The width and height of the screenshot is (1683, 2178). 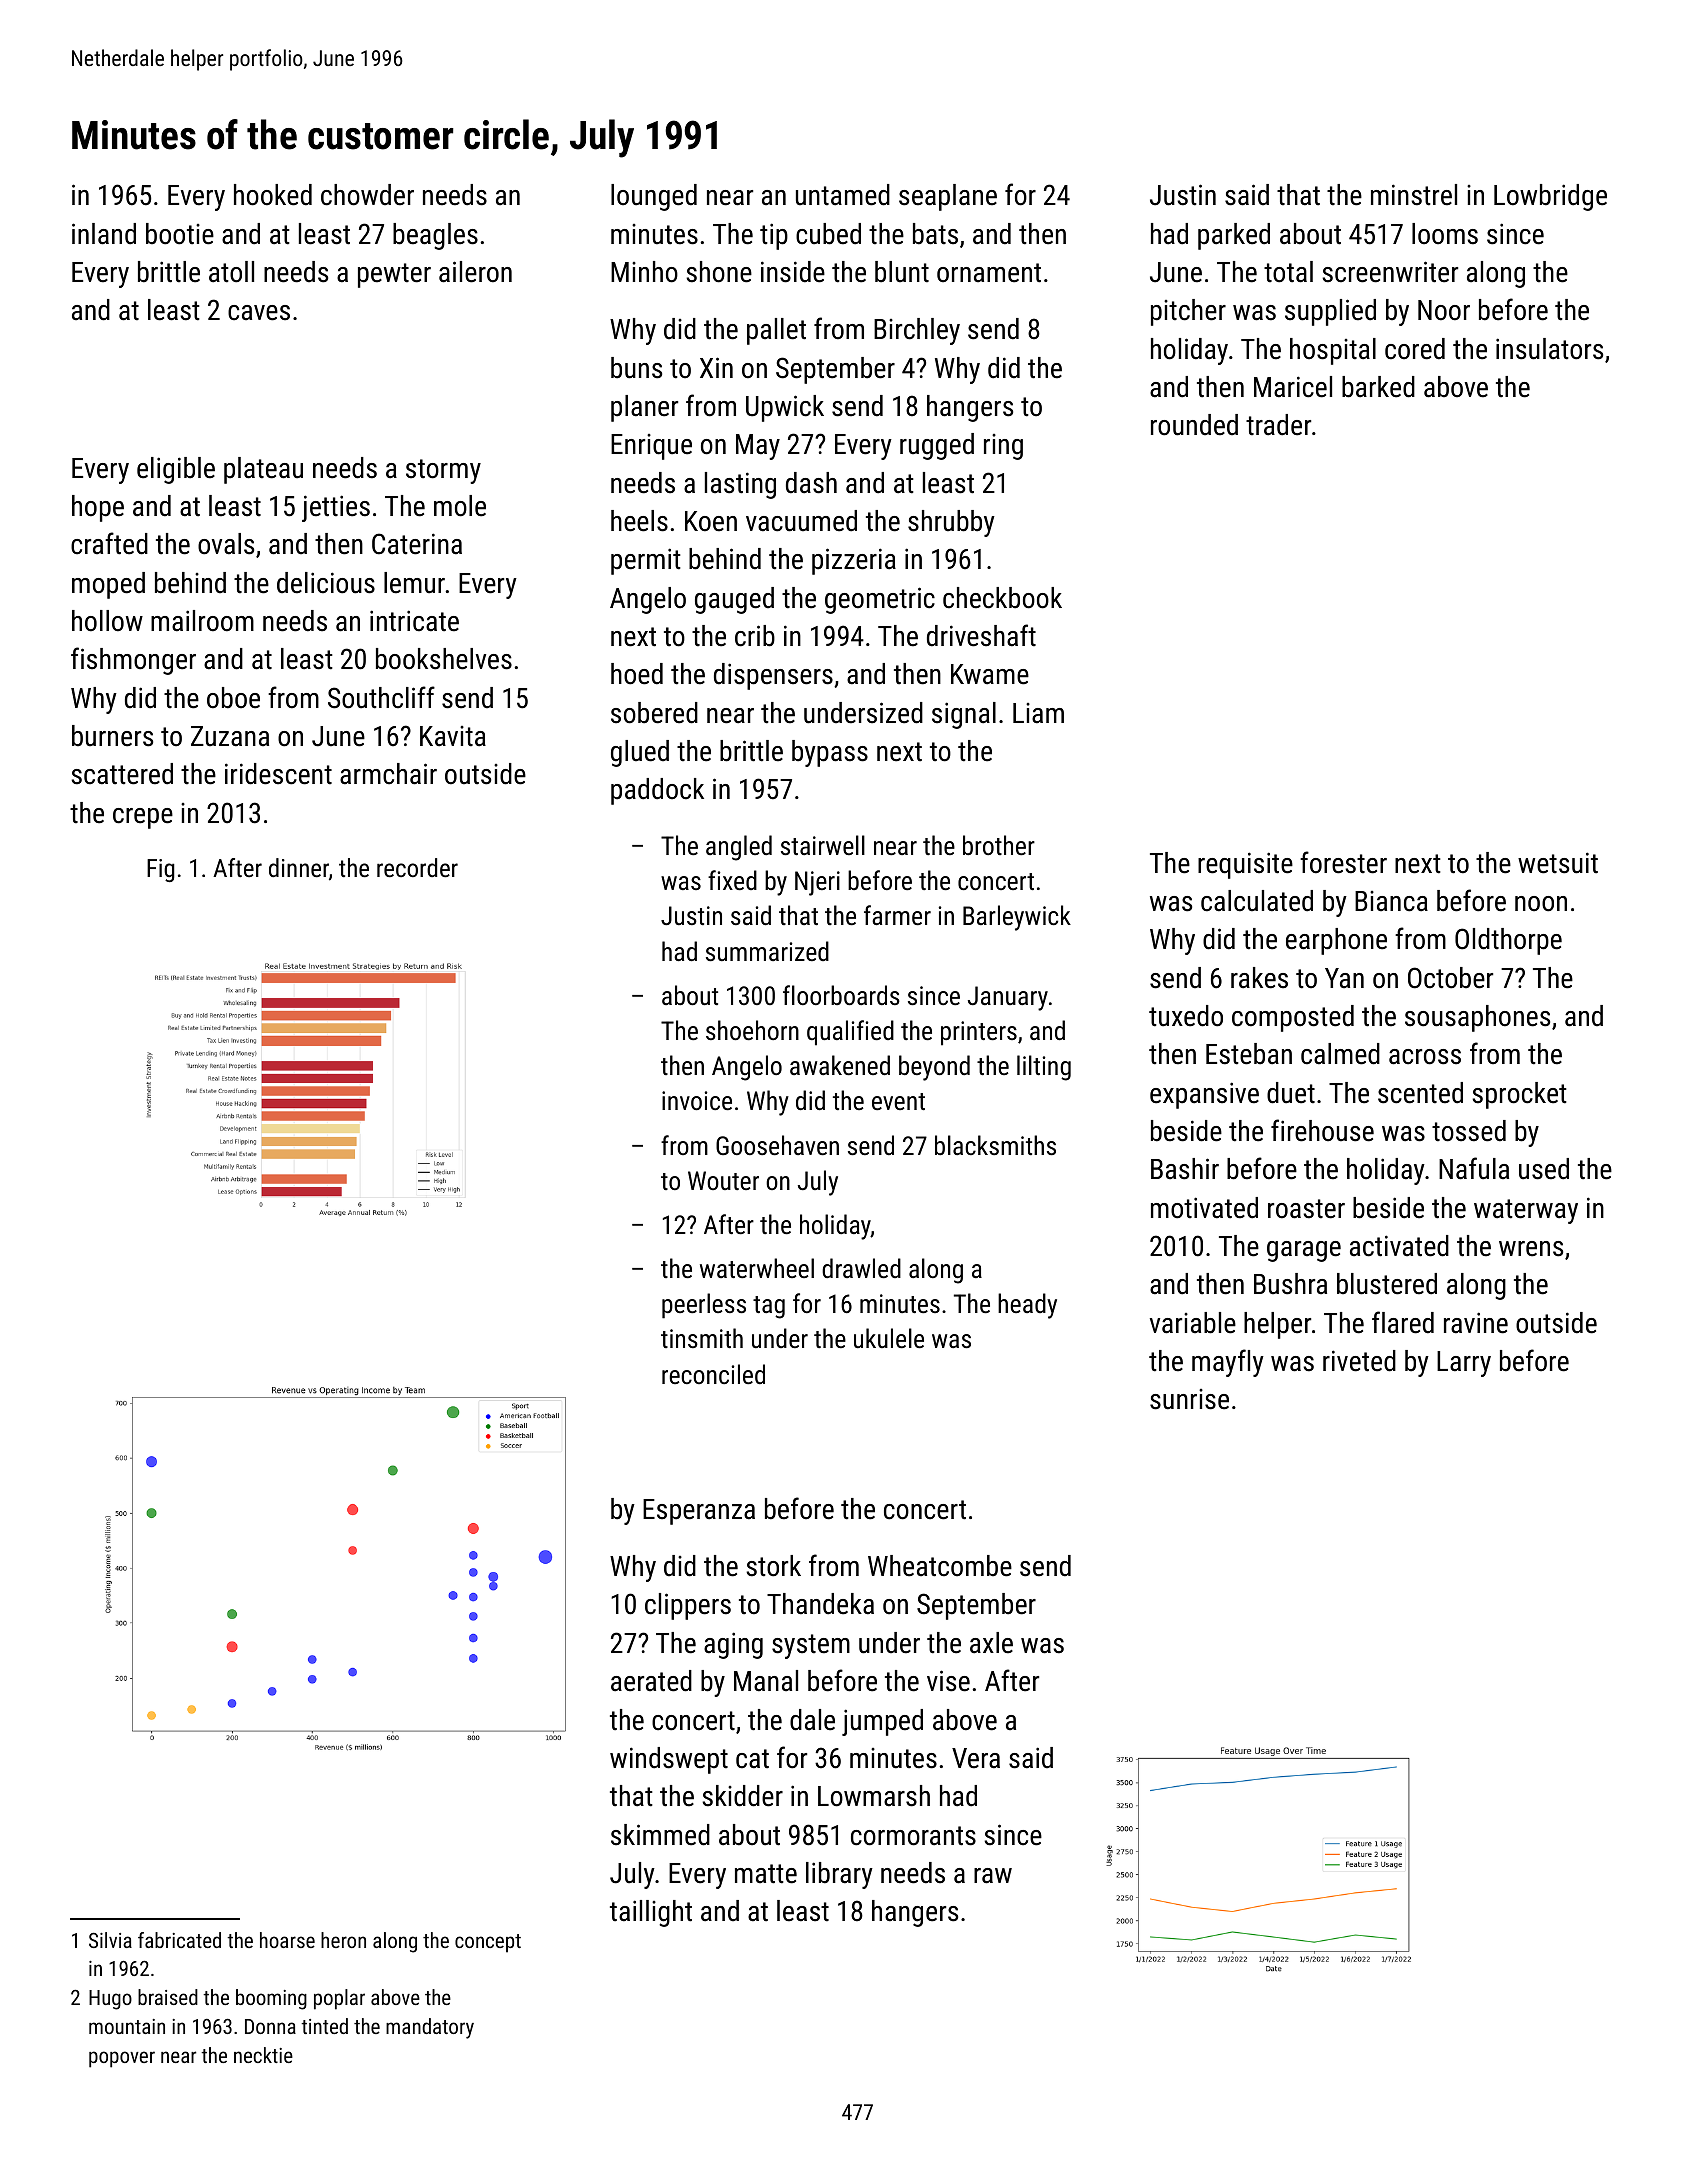 I want to click on requisite, so click(x=1245, y=865).
